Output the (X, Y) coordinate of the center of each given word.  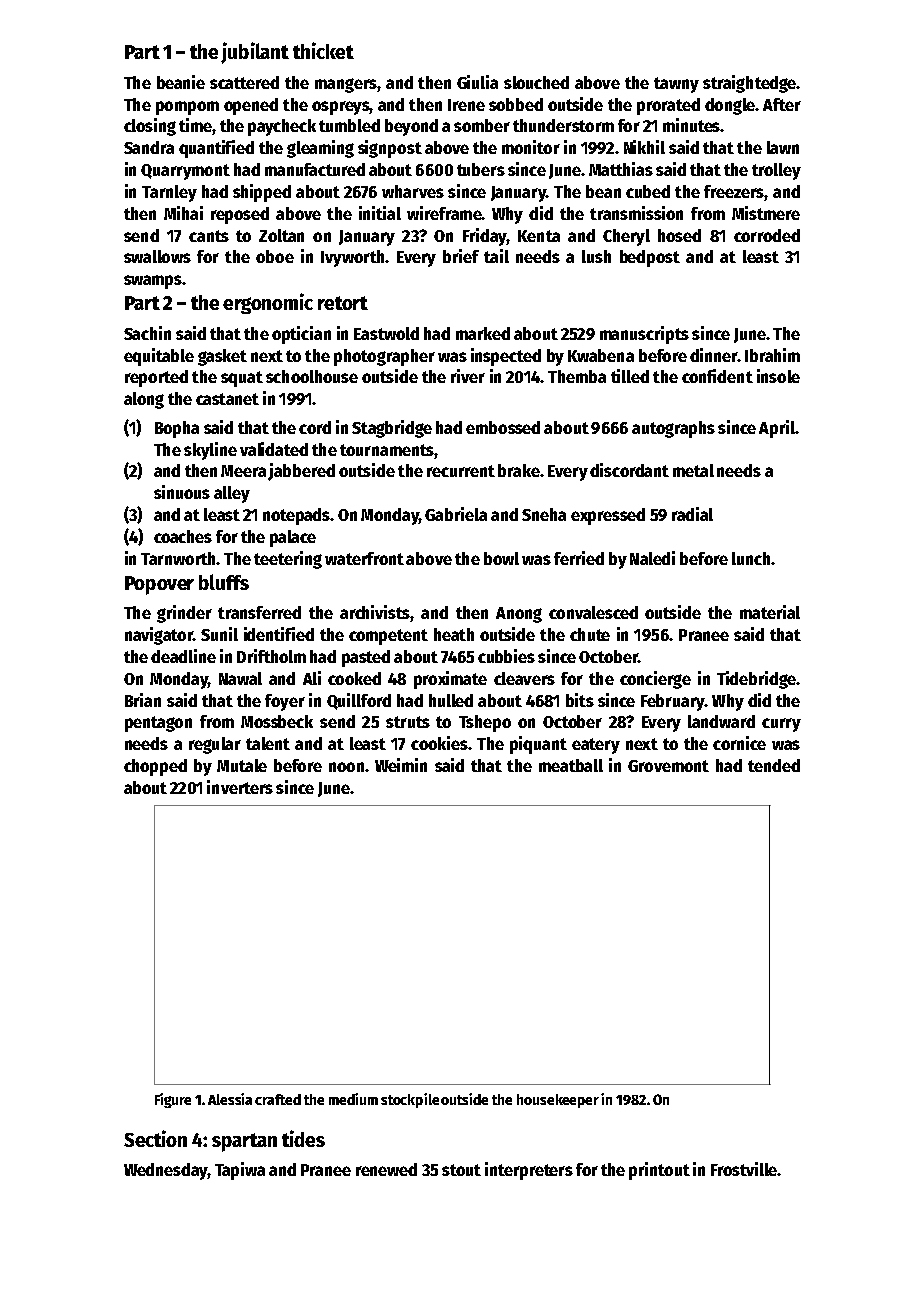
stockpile (410, 1100)
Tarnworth (178, 558)
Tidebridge (756, 680)
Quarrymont (185, 172)
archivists (375, 613)
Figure (173, 1100)
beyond (411, 127)
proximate (450, 680)
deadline (183, 656)
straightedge (749, 84)
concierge (655, 680)
